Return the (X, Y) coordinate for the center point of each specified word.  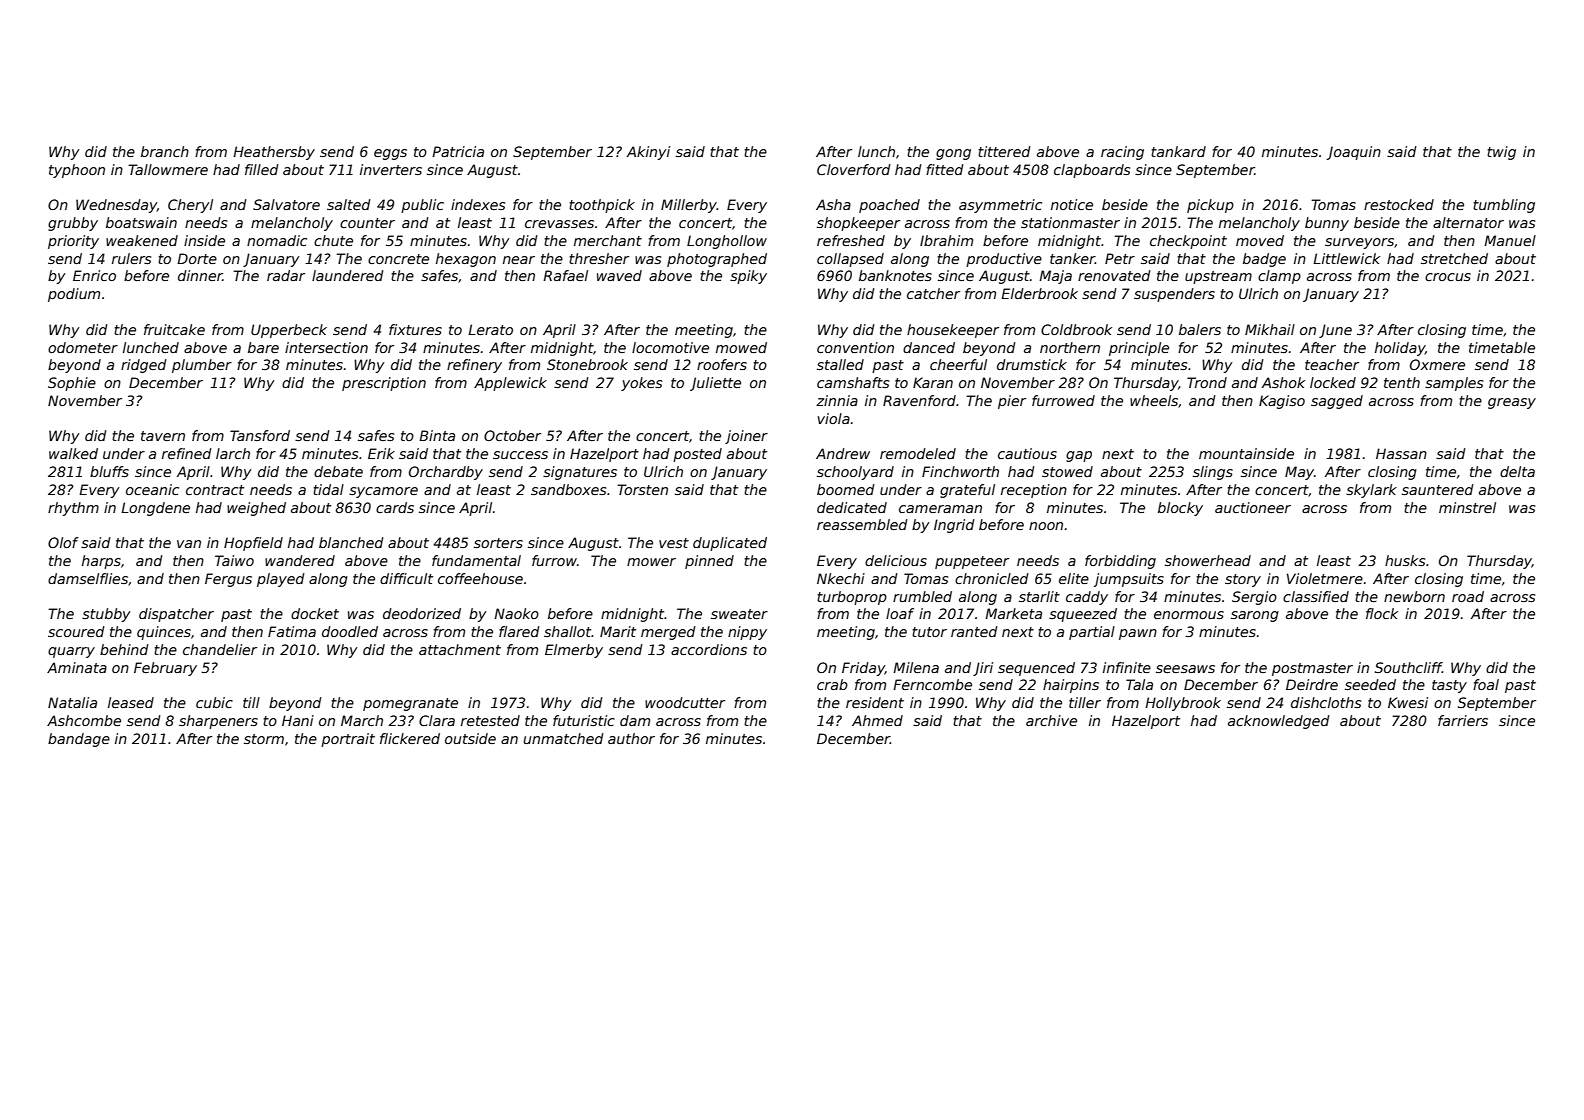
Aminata (77, 667)
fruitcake (174, 329)
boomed (846, 489)
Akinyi (648, 153)
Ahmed (877, 720)
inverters (391, 169)
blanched (351, 542)
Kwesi (1408, 702)
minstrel (1467, 507)
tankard (1178, 151)
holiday (1400, 349)
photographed (717, 260)
